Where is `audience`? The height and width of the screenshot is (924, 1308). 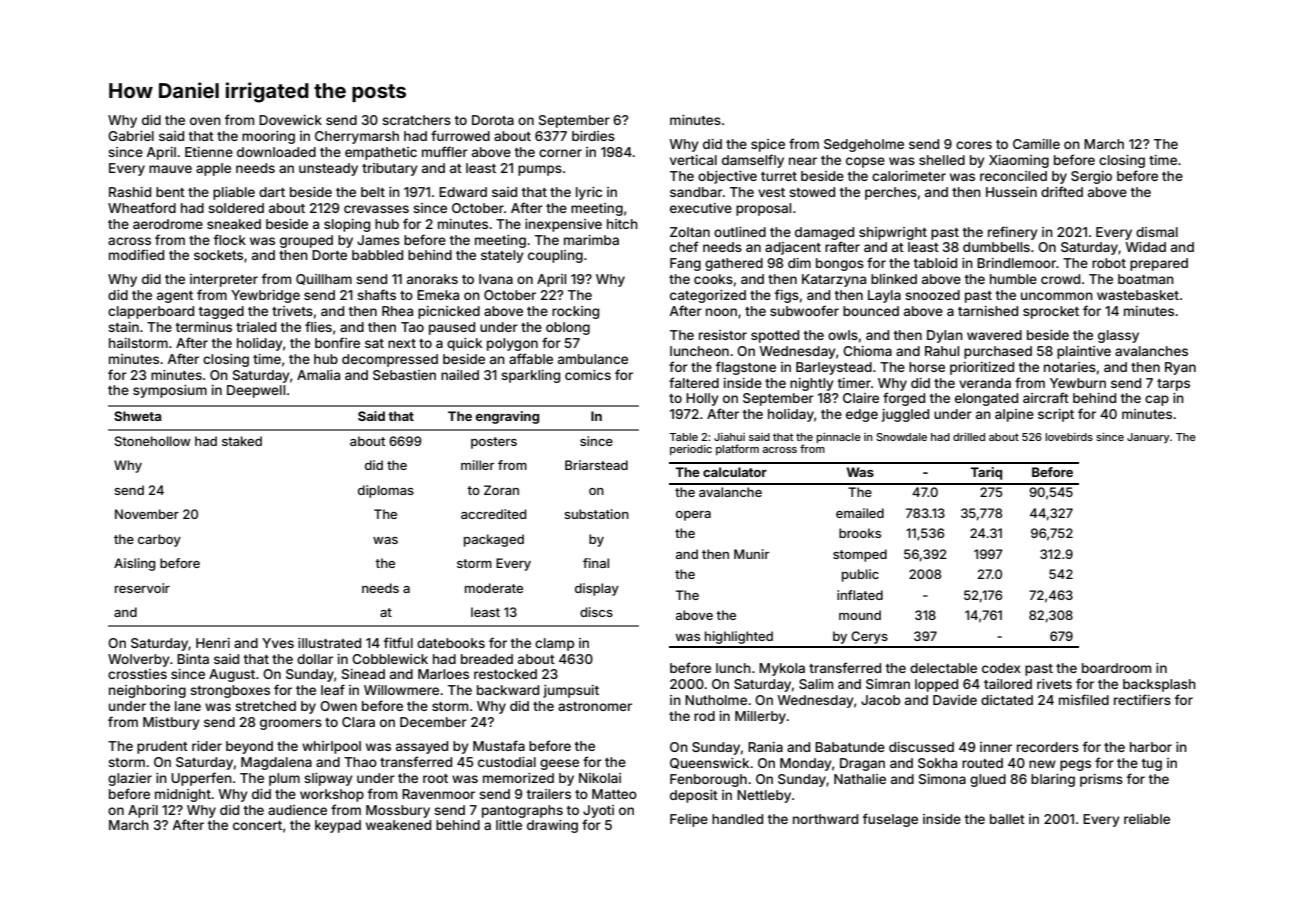
audience is located at coordinates (297, 810).
